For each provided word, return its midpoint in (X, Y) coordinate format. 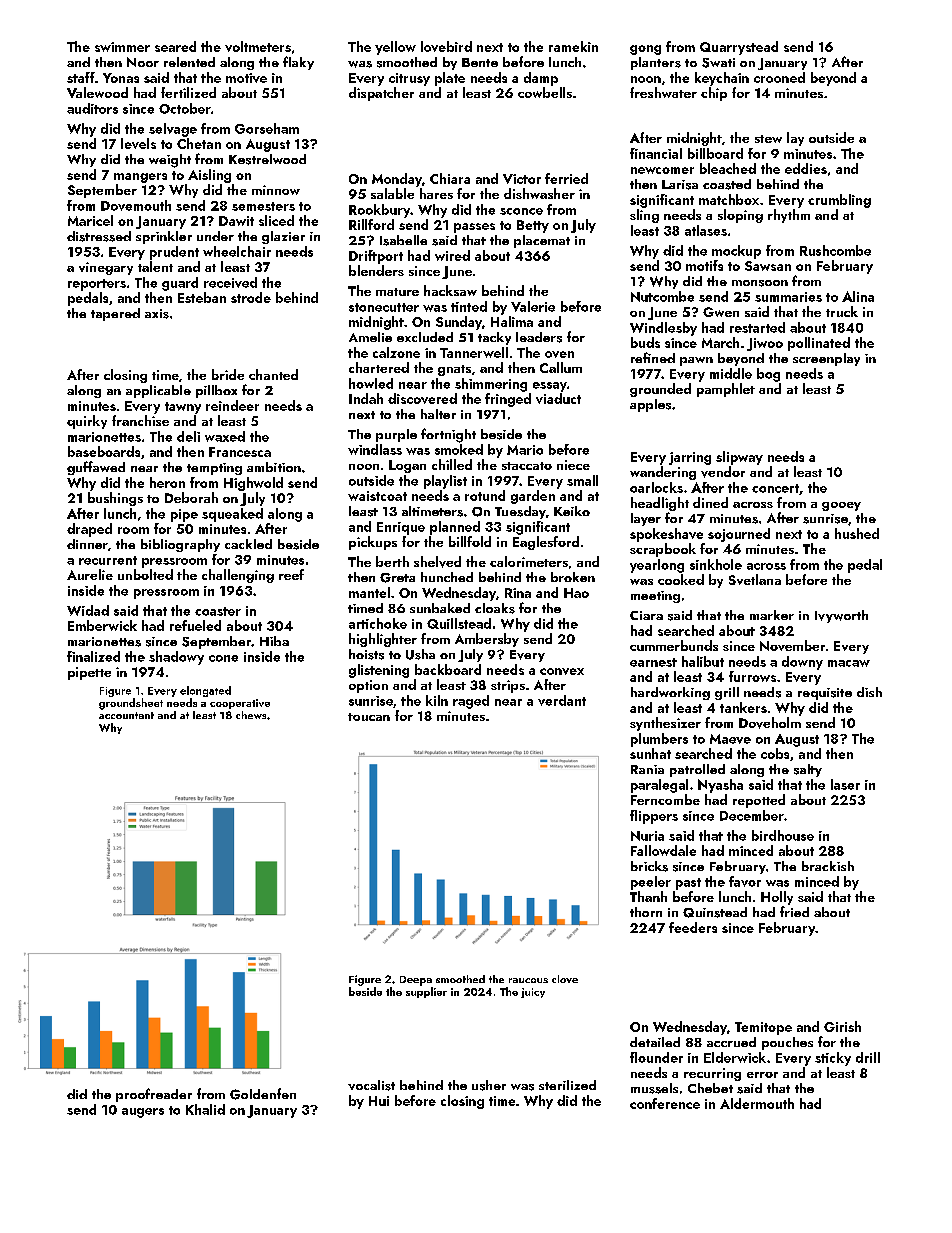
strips (508, 686)
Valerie (533, 306)
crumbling (839, 201)
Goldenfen (263, 1094)
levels (138, 143)
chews (251, 715)
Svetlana (755, 579)
